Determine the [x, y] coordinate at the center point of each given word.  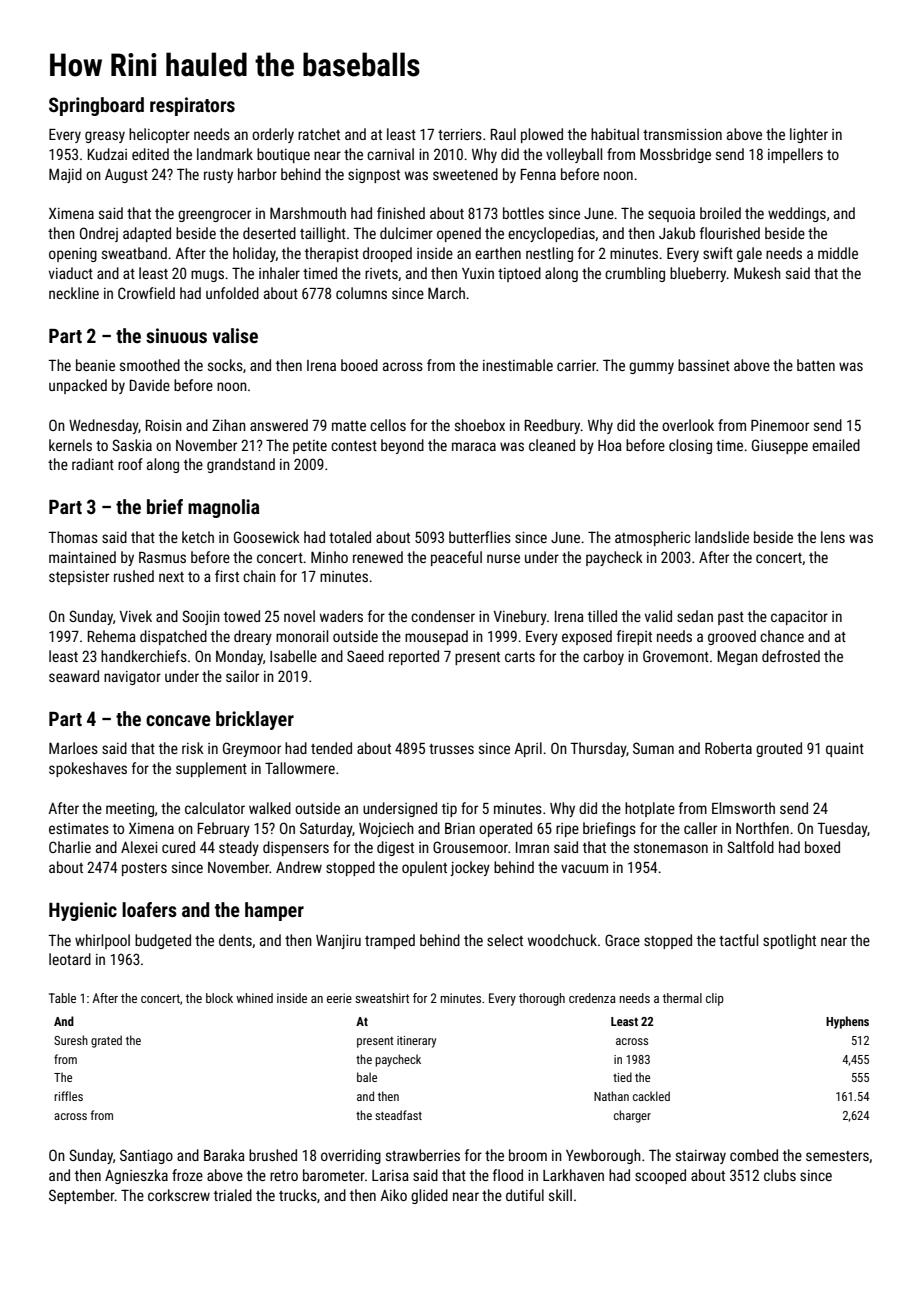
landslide [722, 537]
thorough [542, 999]
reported [414, 657]
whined [254, 998]
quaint [845, 750]
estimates [79, 828]
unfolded [232, 293]
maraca [474, 446]
